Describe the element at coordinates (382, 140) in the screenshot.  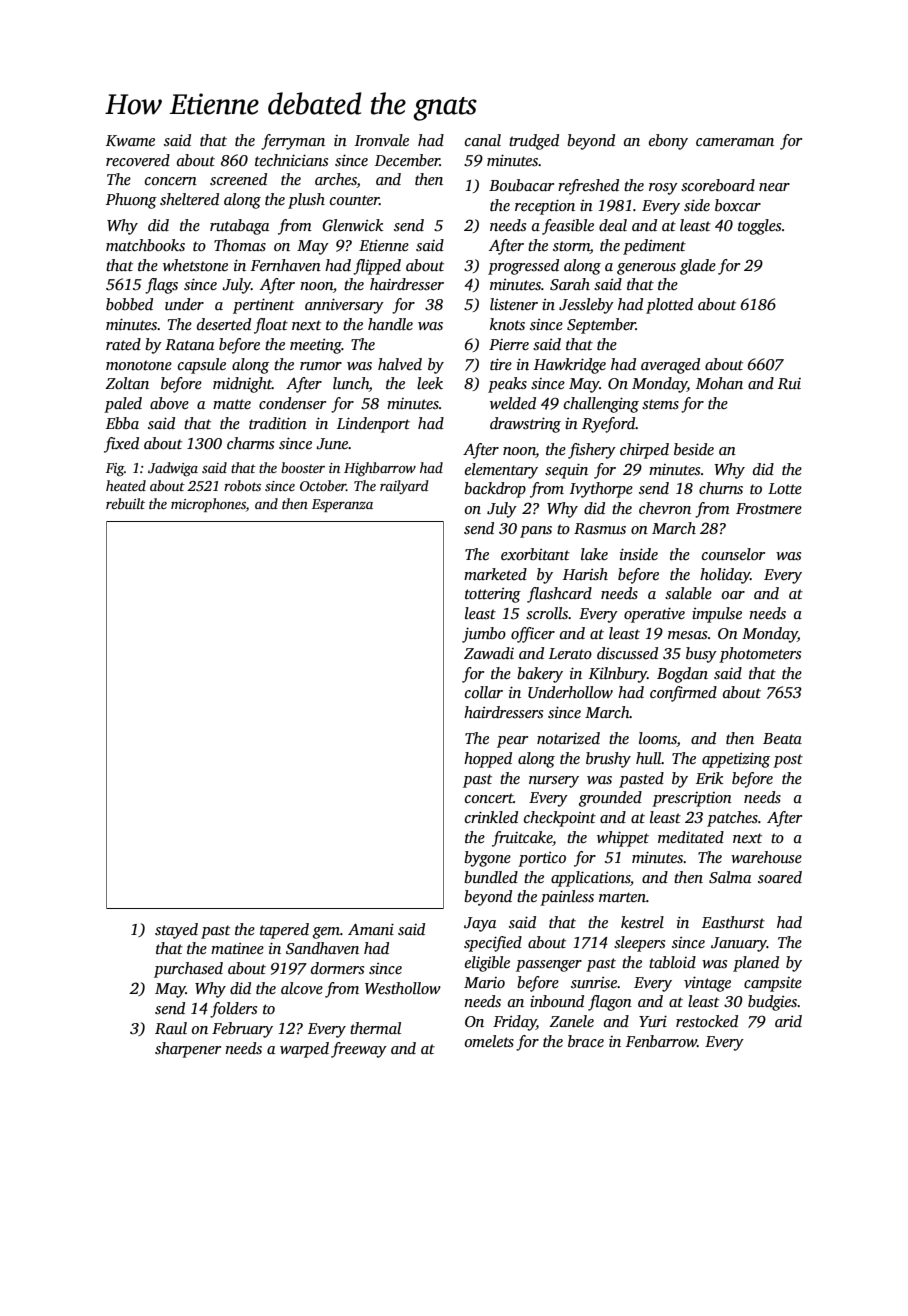
I see `Ironvale` at that location.
